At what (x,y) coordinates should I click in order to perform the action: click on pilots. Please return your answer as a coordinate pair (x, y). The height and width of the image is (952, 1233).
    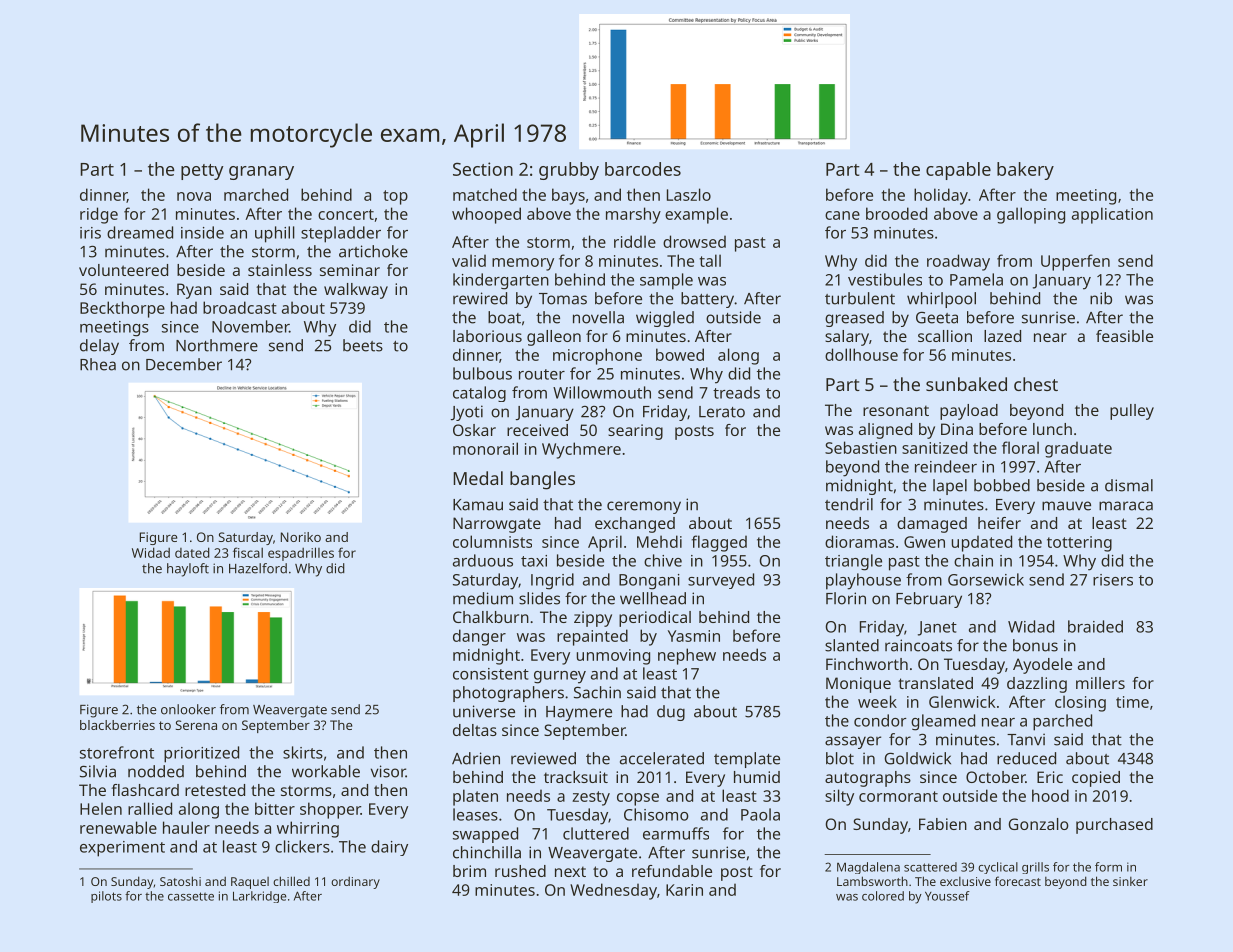
    Looking at the image, I should click on (106, 897).
